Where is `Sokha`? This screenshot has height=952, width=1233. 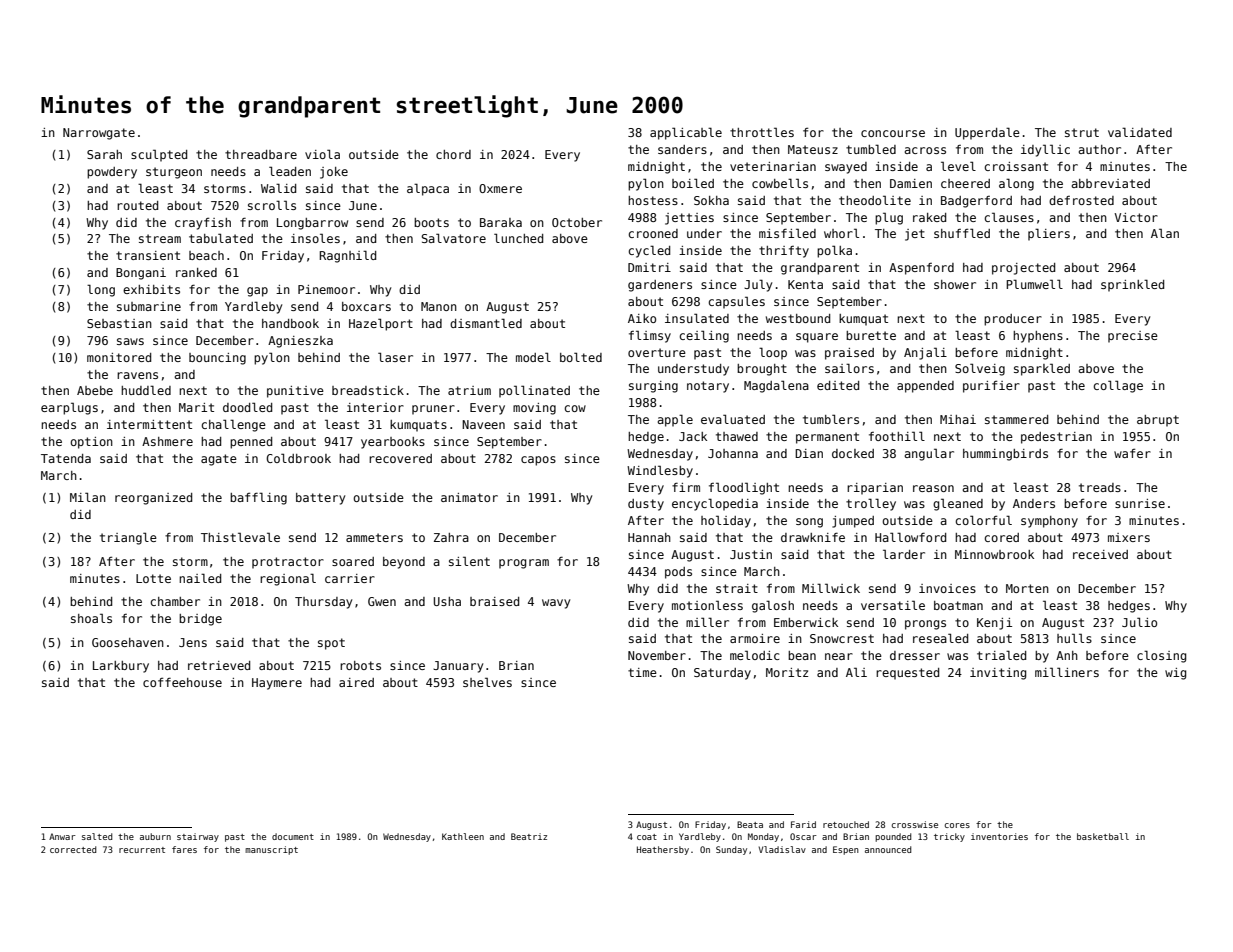
Sokha is located at coordinates (711, 200).
